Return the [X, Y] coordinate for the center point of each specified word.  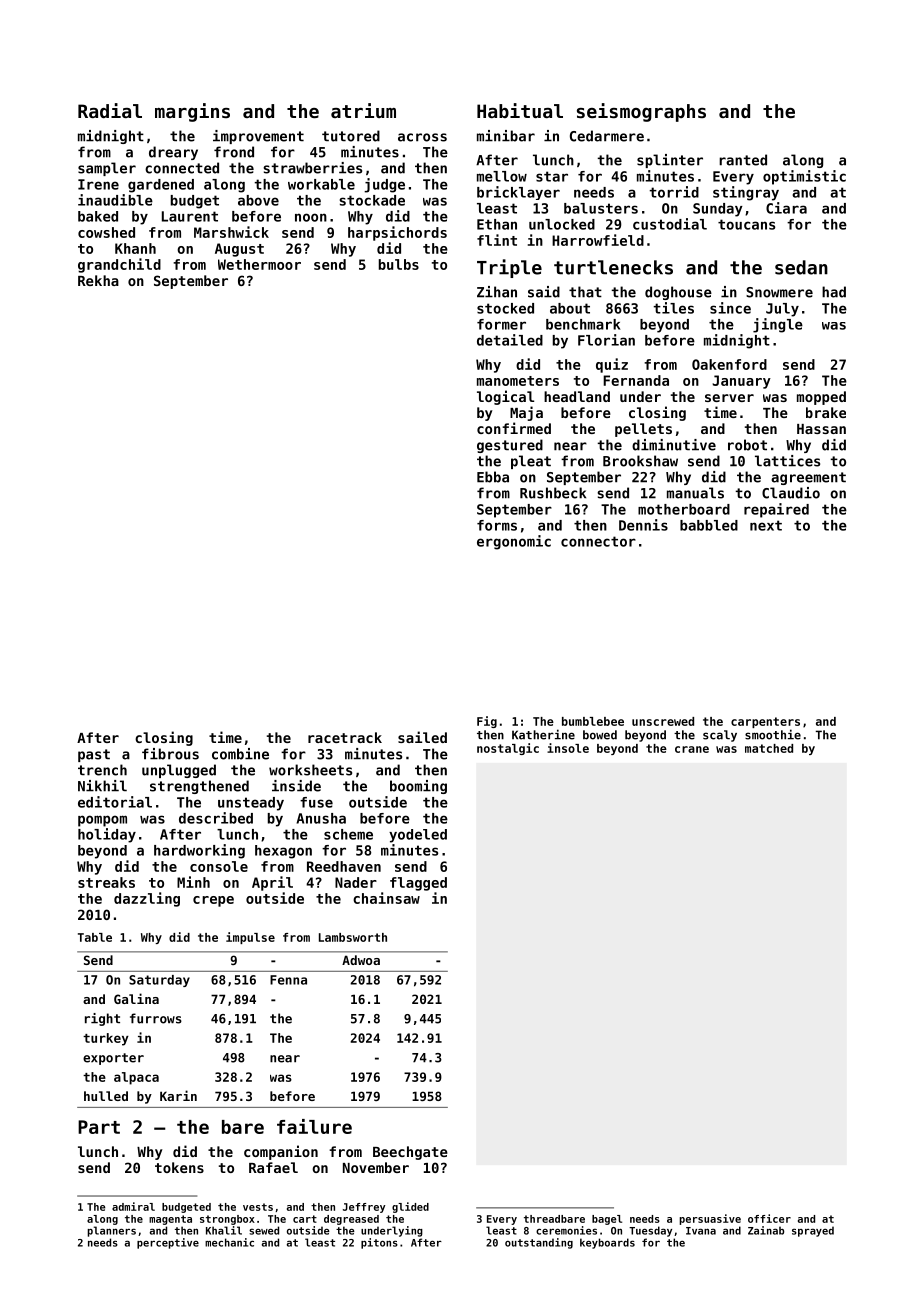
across [422, 137]
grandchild [119, 265]
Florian [606, 340]
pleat [531, 462]
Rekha [98, 280]
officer [769, 1218]
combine [240, 754]
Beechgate [410, 1153]
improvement [258, 137]
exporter [113, 1059]
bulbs [399, 264]
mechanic [229, 1242]
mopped [821, 398]
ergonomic [514, 542]
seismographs [641, 112]
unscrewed [663, 721]
